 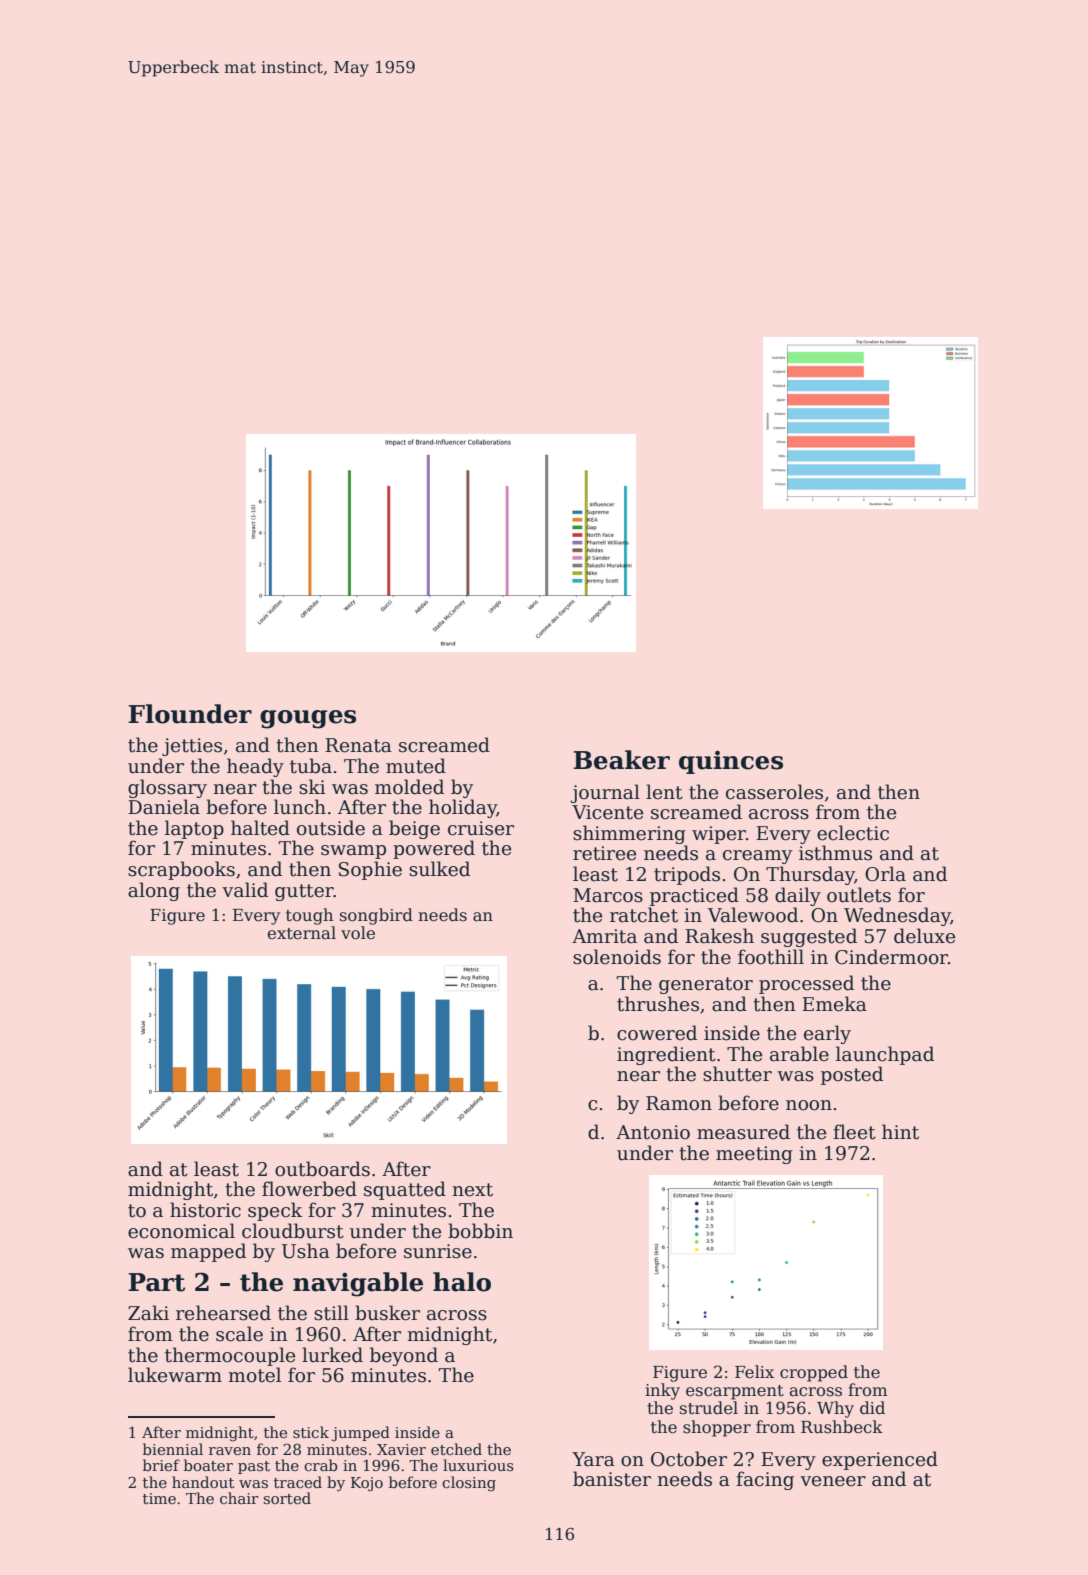 I want to click on Vicente, so click(x=607, y=812).
